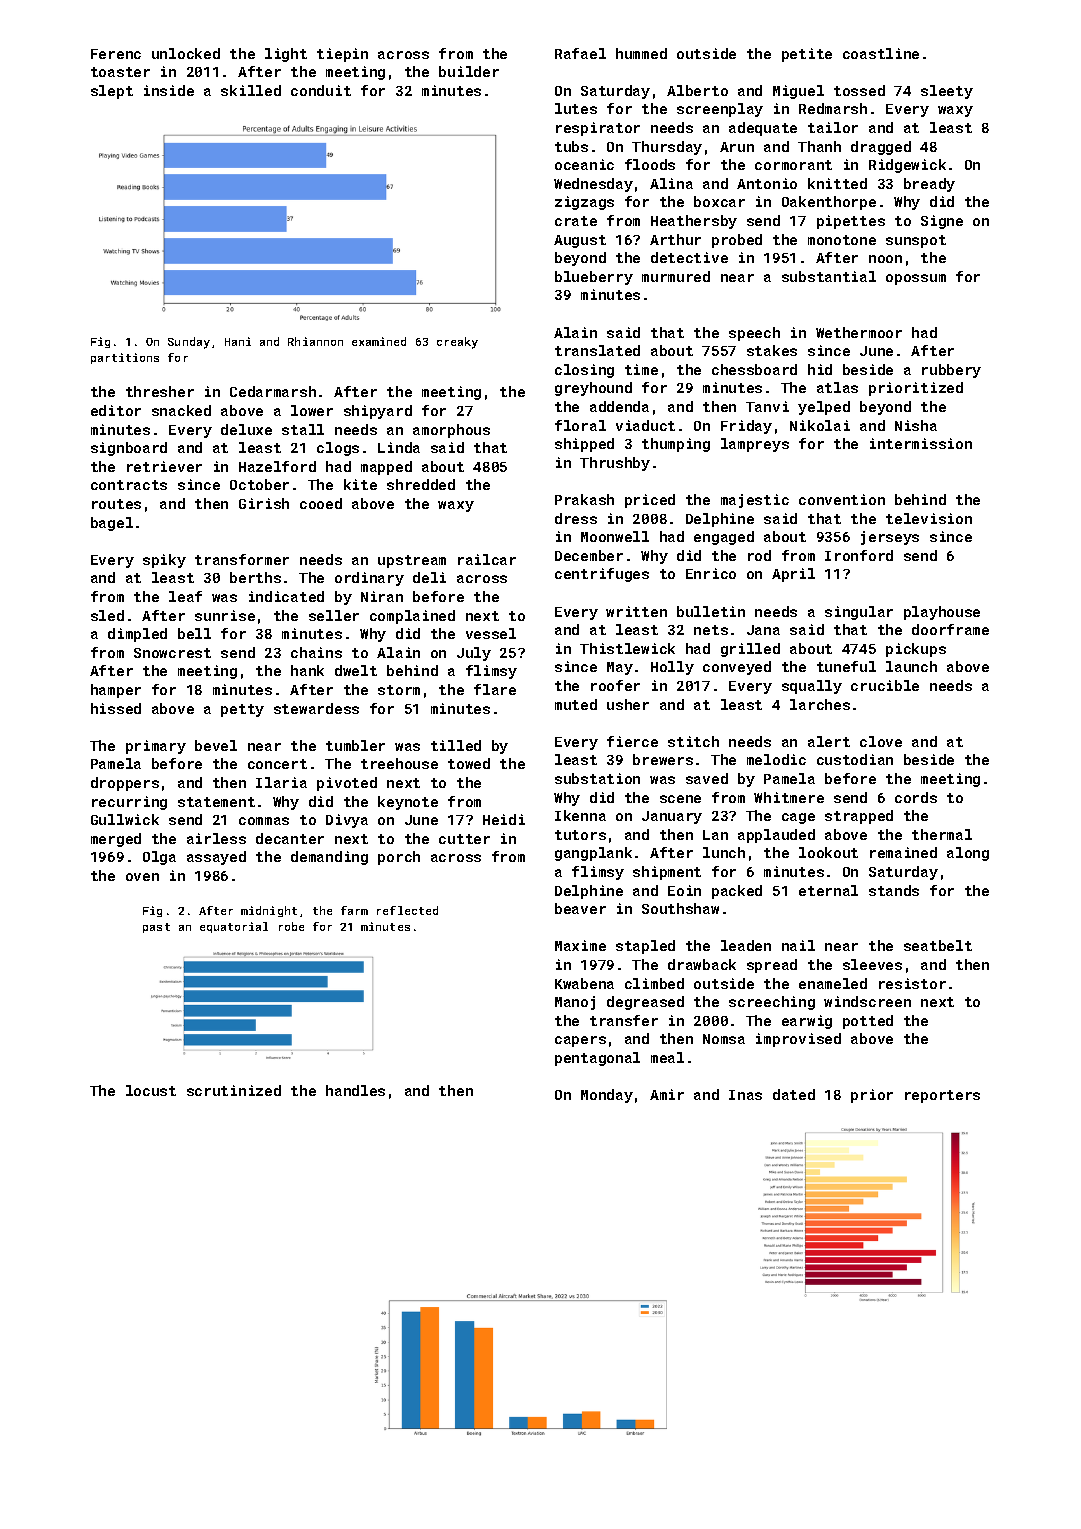 This screenshot has width=1081, height=1529. What do you see at coordinates (754, 369) in the screenshot?
I see `chessboard` at bounding box center [754, 369].
